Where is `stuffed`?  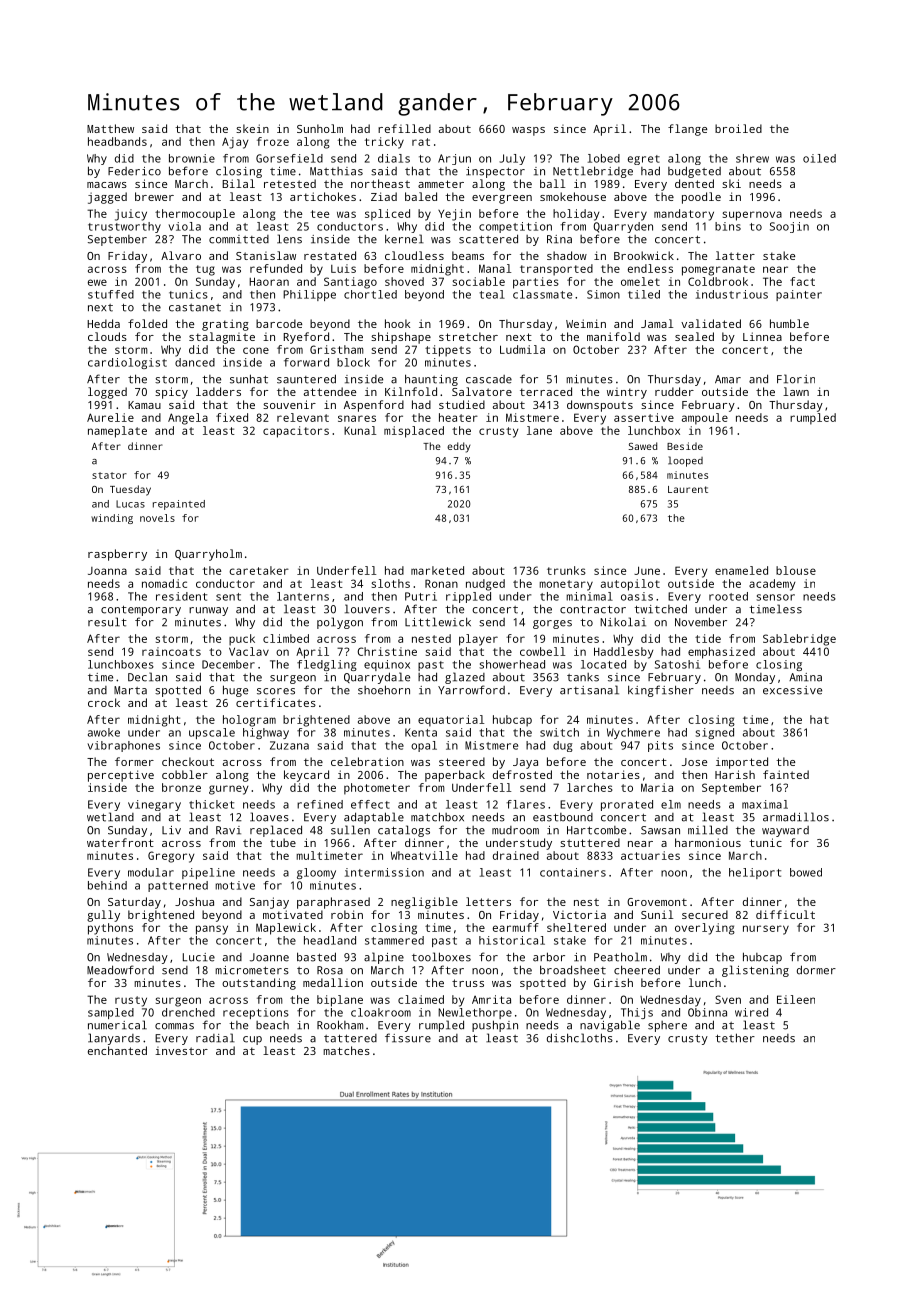
stuffed is located at coordinates (111, 294).
